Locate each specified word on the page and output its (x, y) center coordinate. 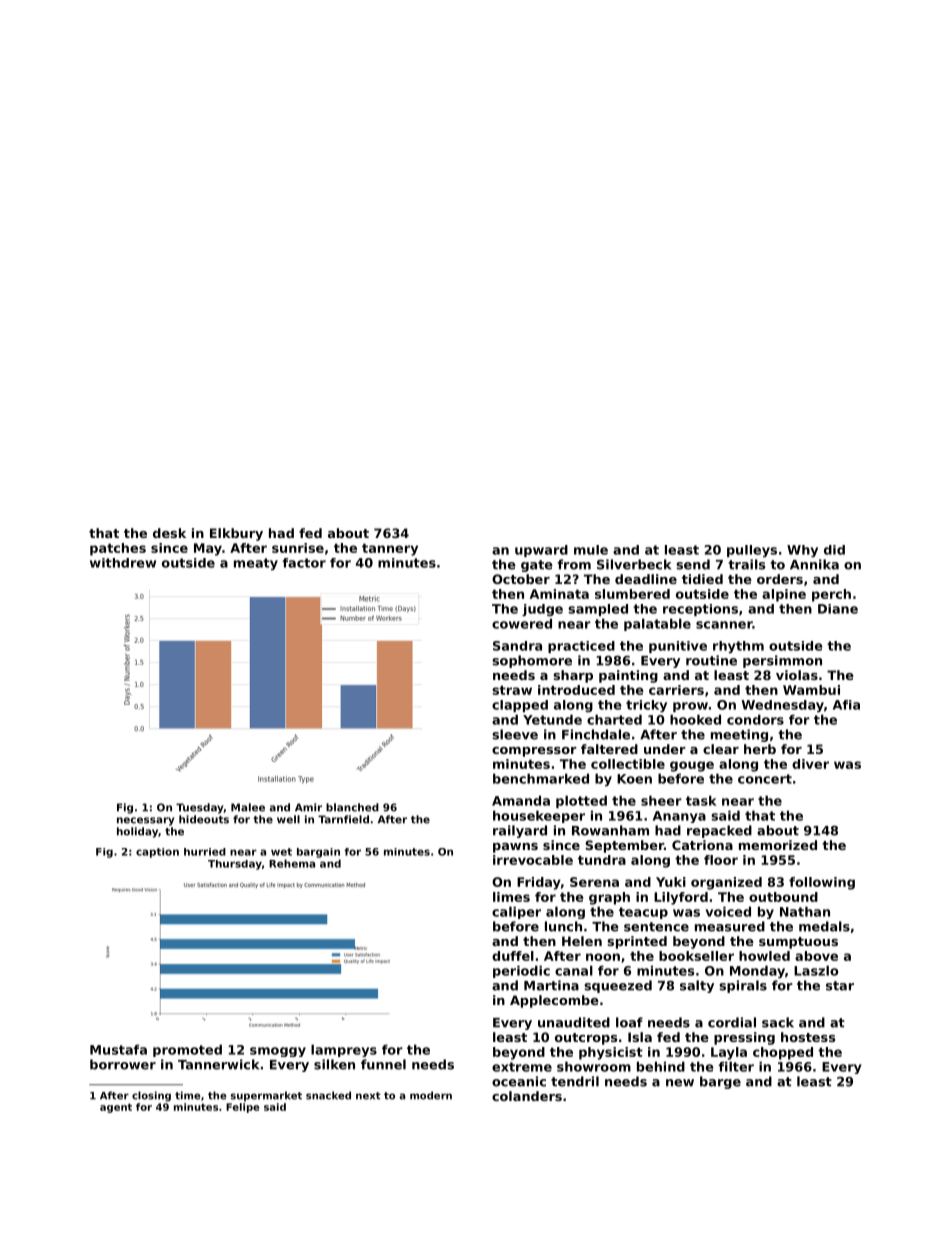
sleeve (515, 734)
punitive (678, 647)
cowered (522, 623)
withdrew (123, 563)
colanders (527, 1096)
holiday (137, 832)
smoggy (278, 1052)
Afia (846, 705)
